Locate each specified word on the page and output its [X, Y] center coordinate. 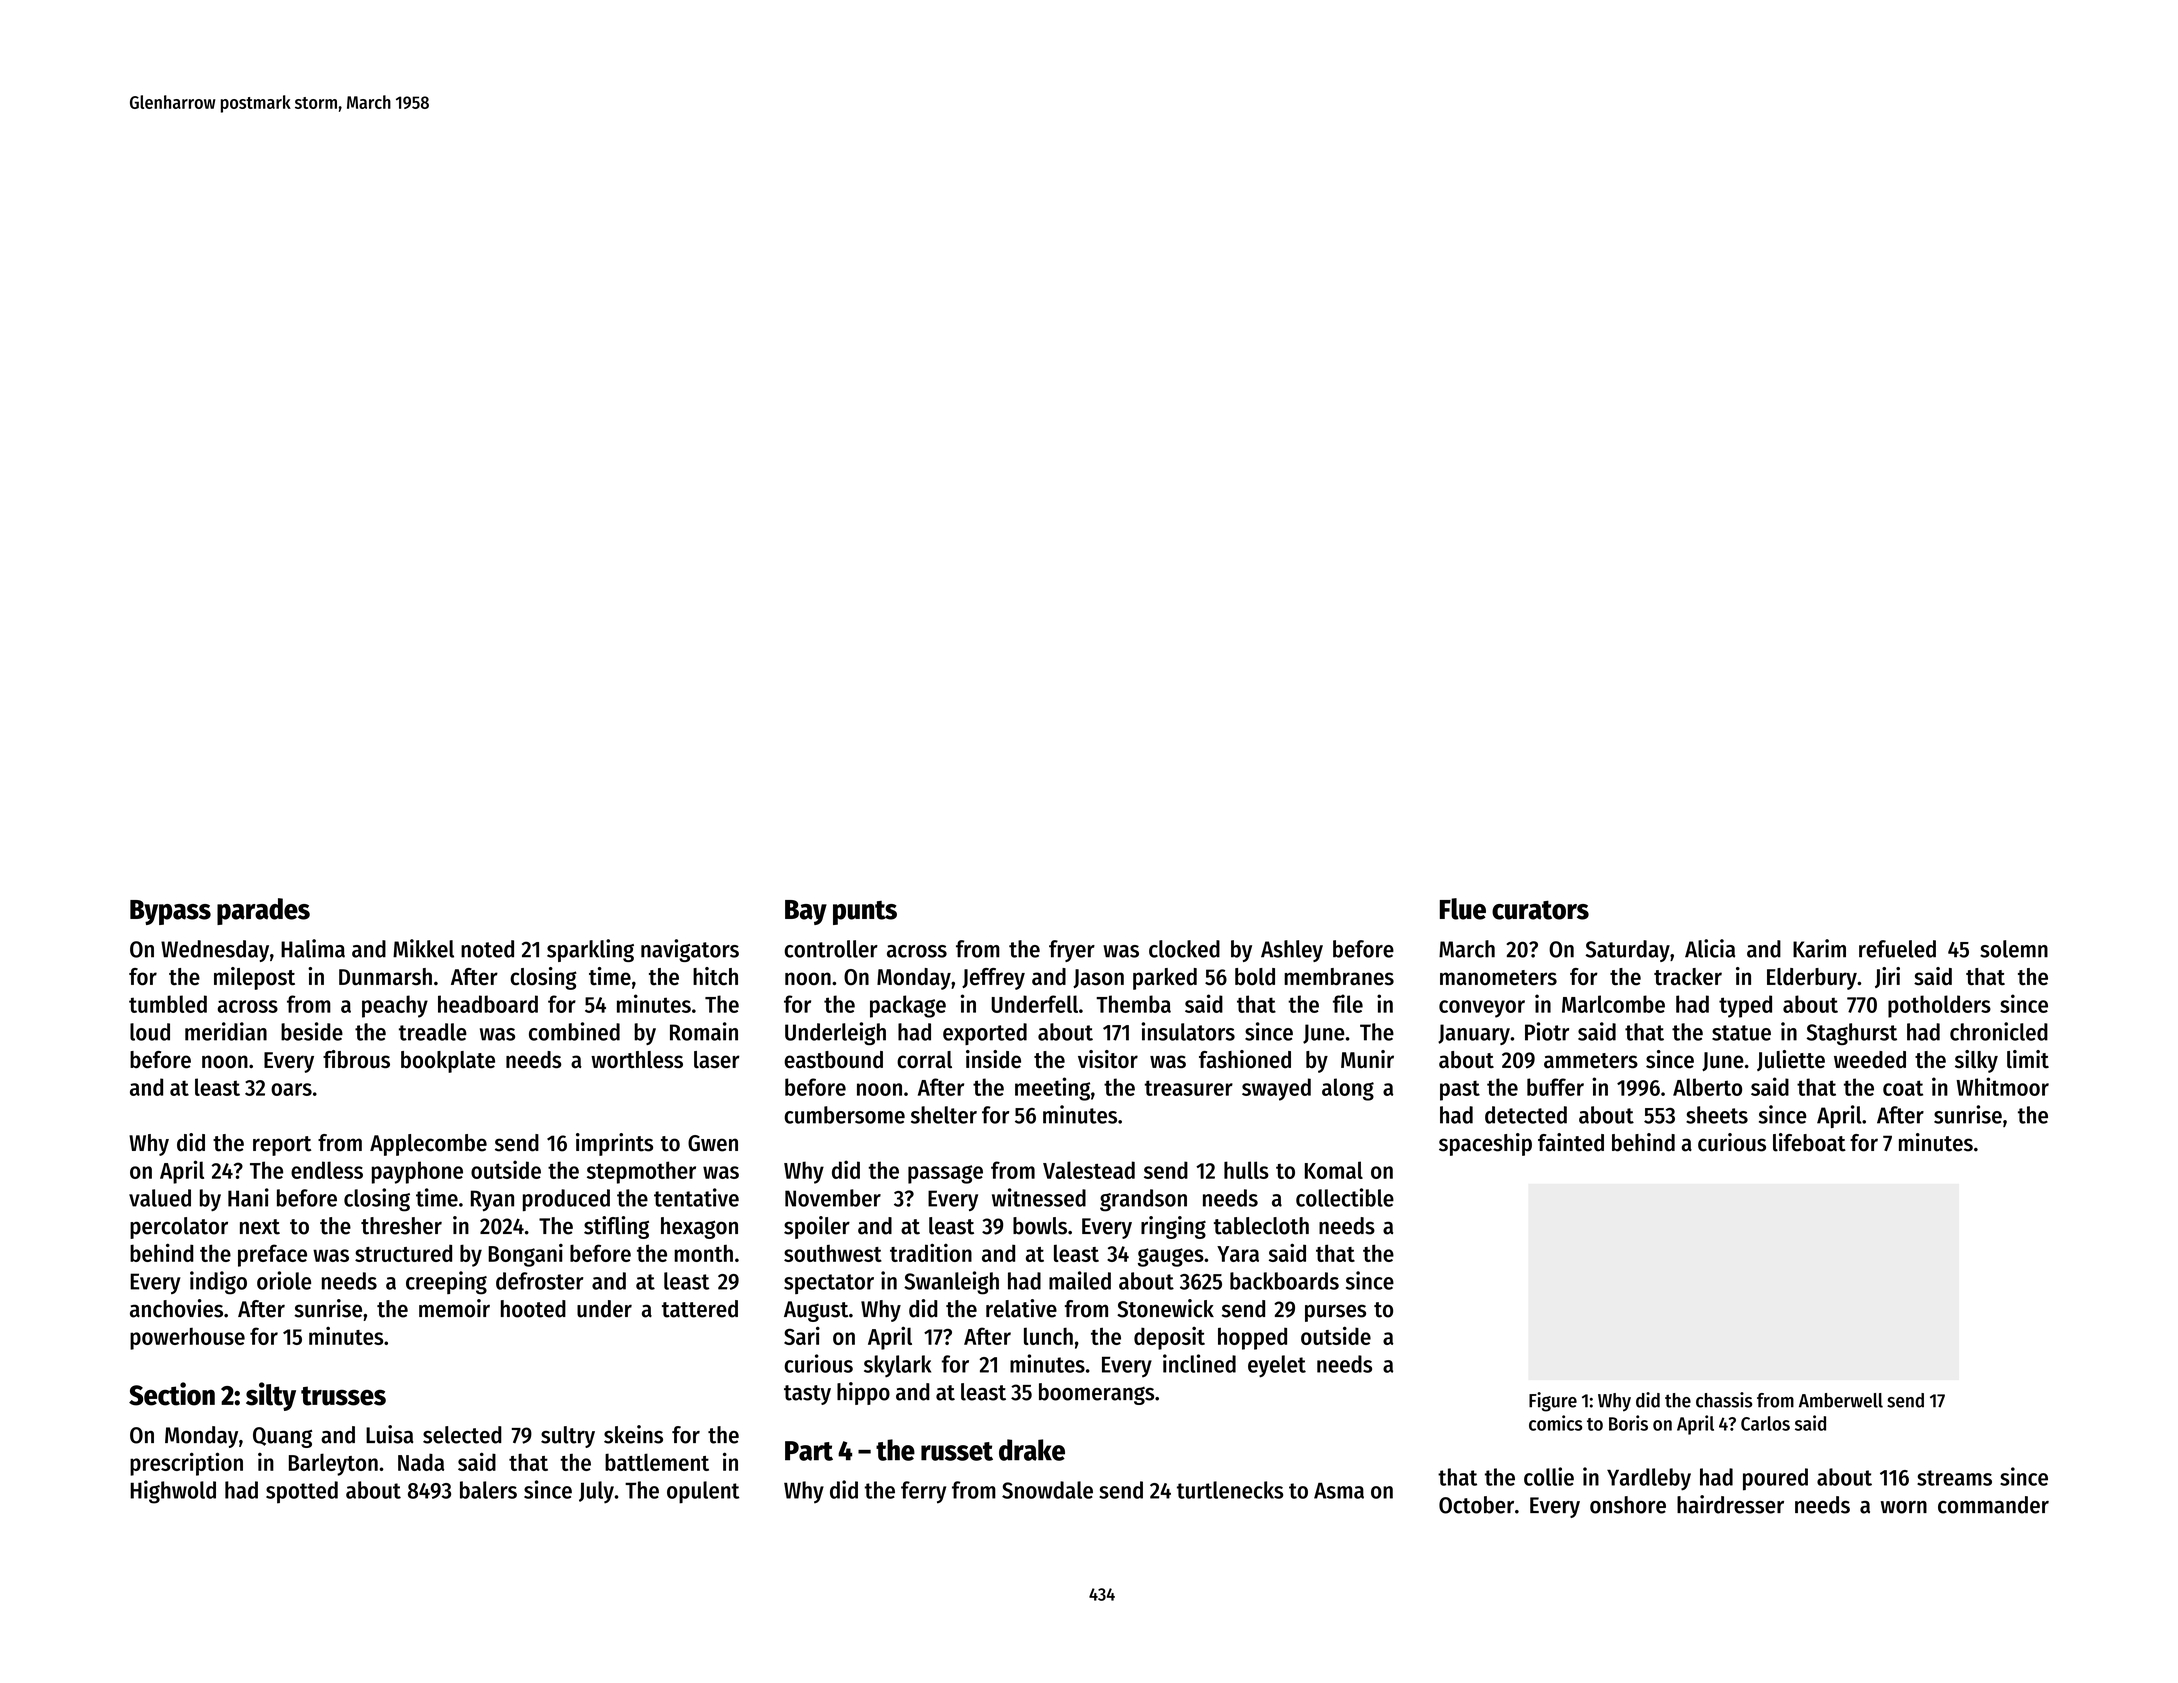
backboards [1284, 1281]
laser [717, 1060]
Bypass [170, 912]
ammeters [1591, 1061]
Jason [1098, 978]
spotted [302, 1492]
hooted [533, 1309]
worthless [637, 1060]
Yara [1238, 1254]
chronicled [1999, 1031]
